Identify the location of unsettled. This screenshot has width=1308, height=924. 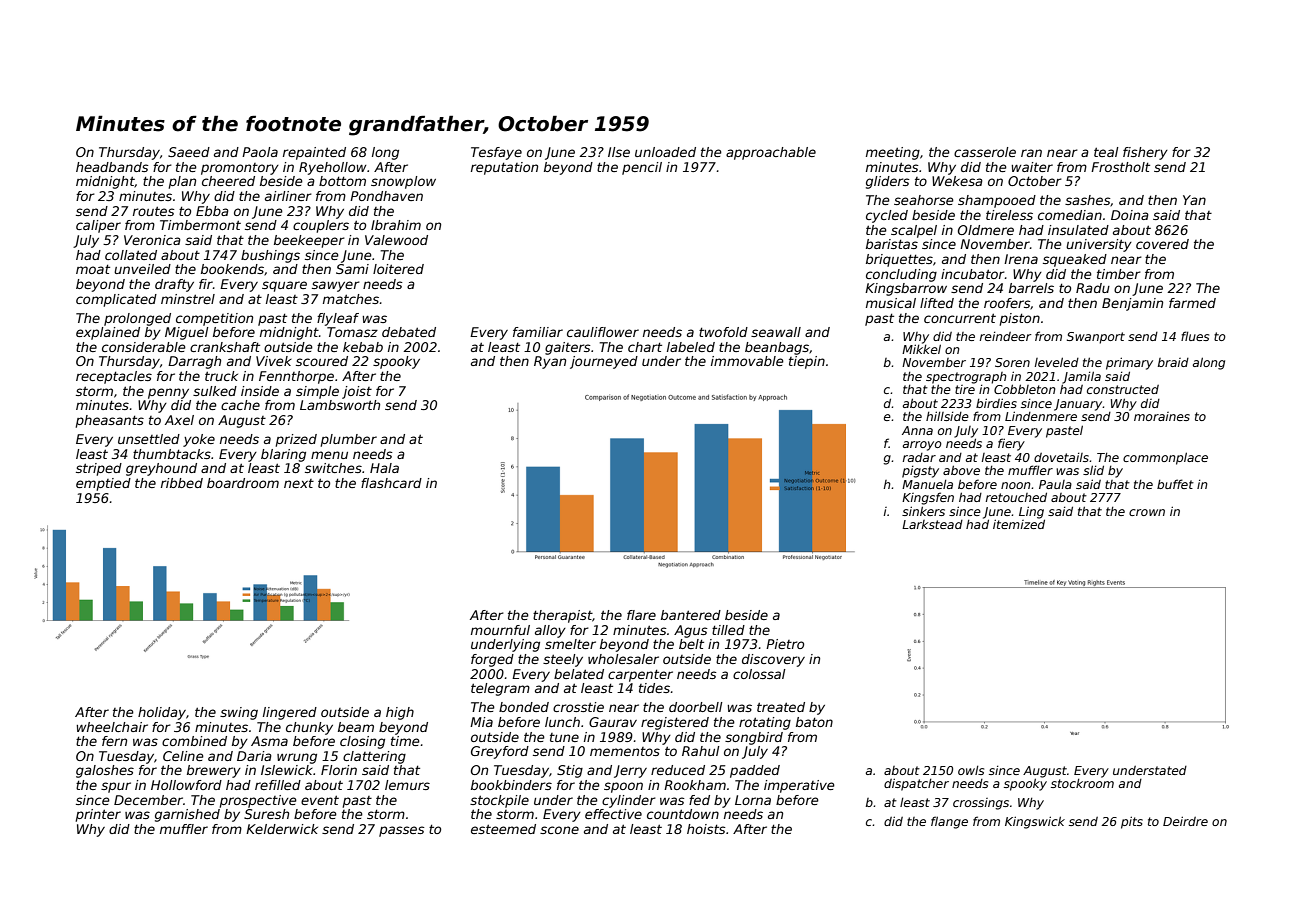
(149, 439).
